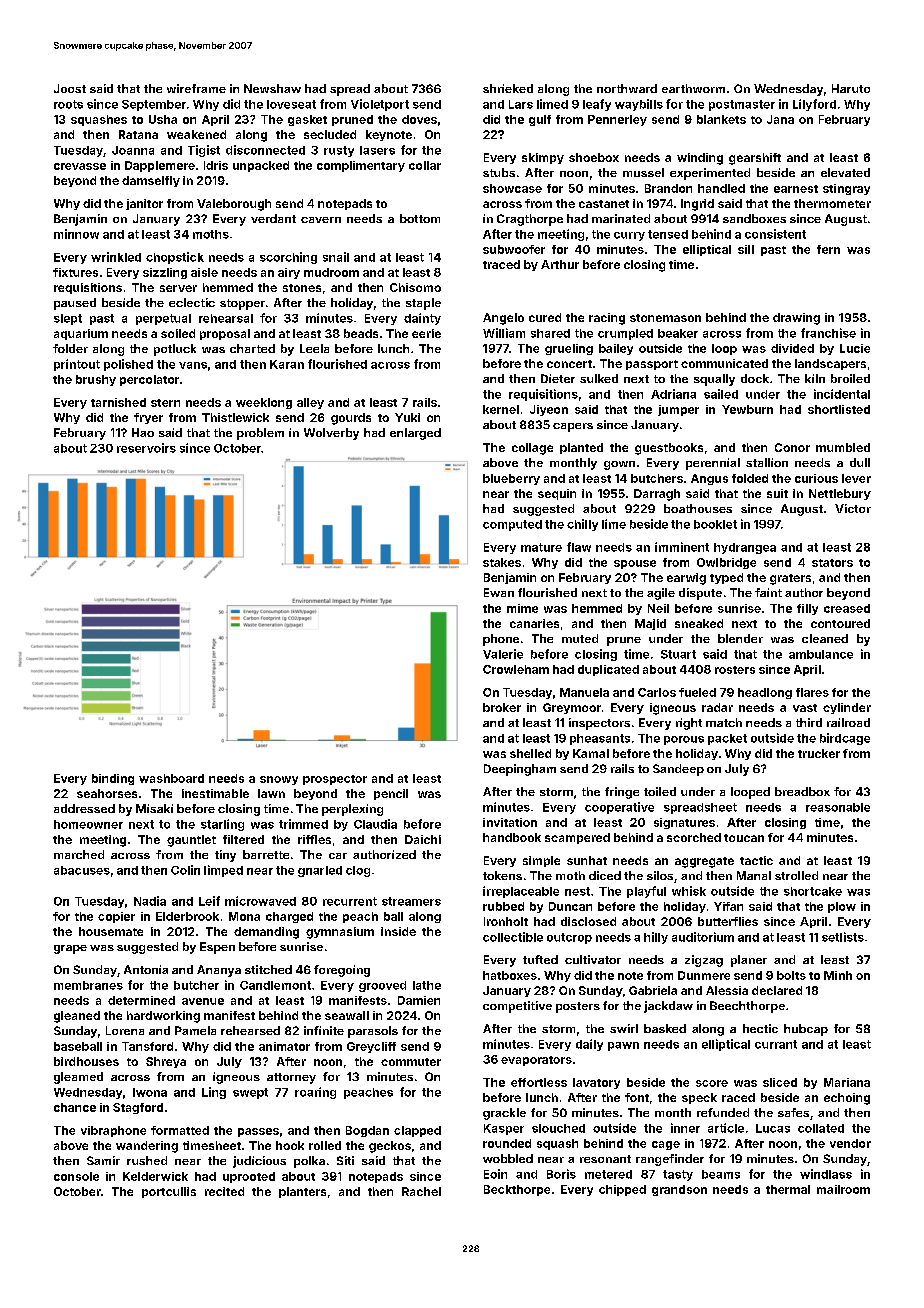 The image size is (924, 1308). I want to click on recited, so click(224, 1191).
